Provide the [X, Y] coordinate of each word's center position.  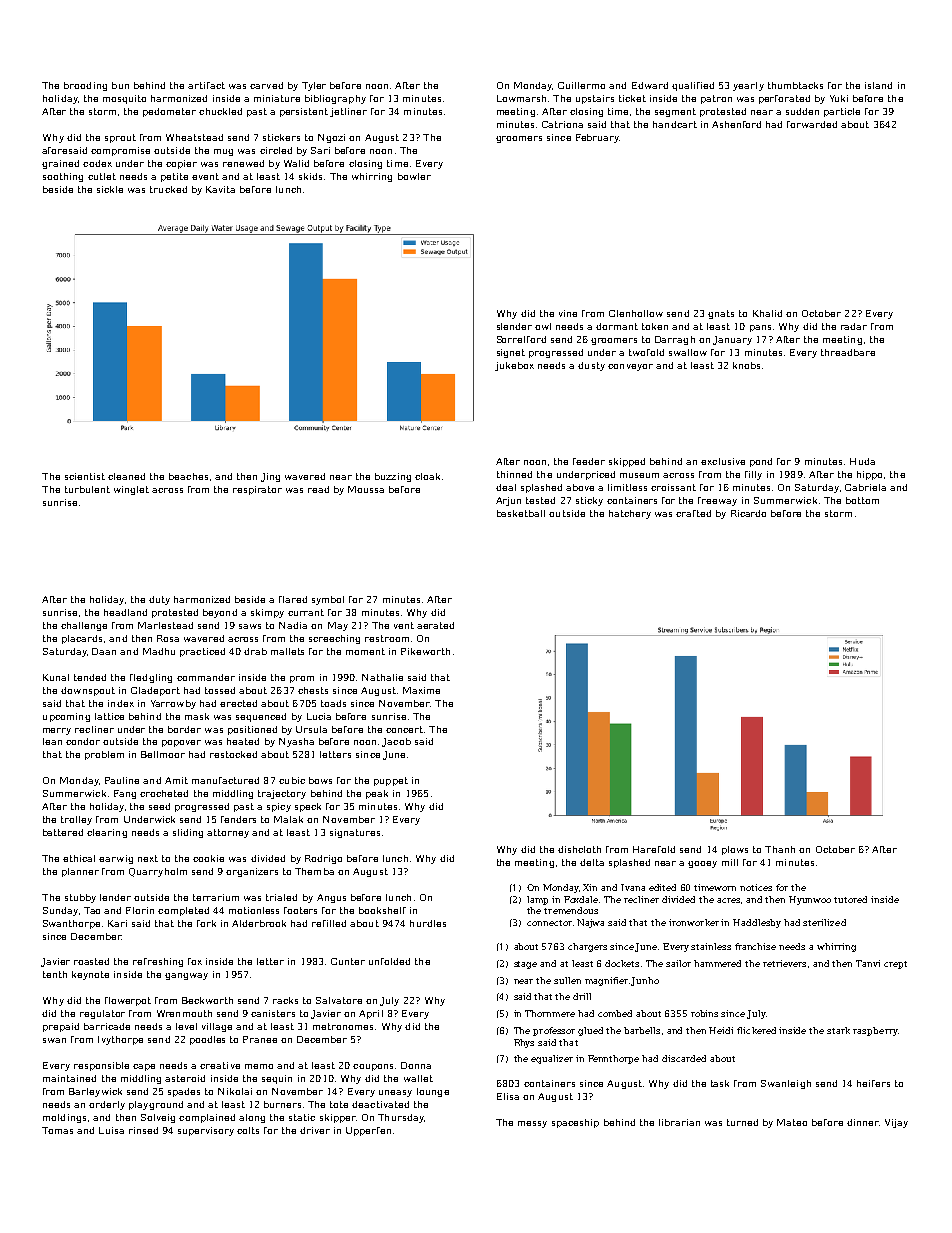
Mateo [792, 1122]
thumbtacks [795, 85]
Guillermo [581, 85]
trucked [168, 189]
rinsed [143, 1130]
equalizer [552, 1059]
